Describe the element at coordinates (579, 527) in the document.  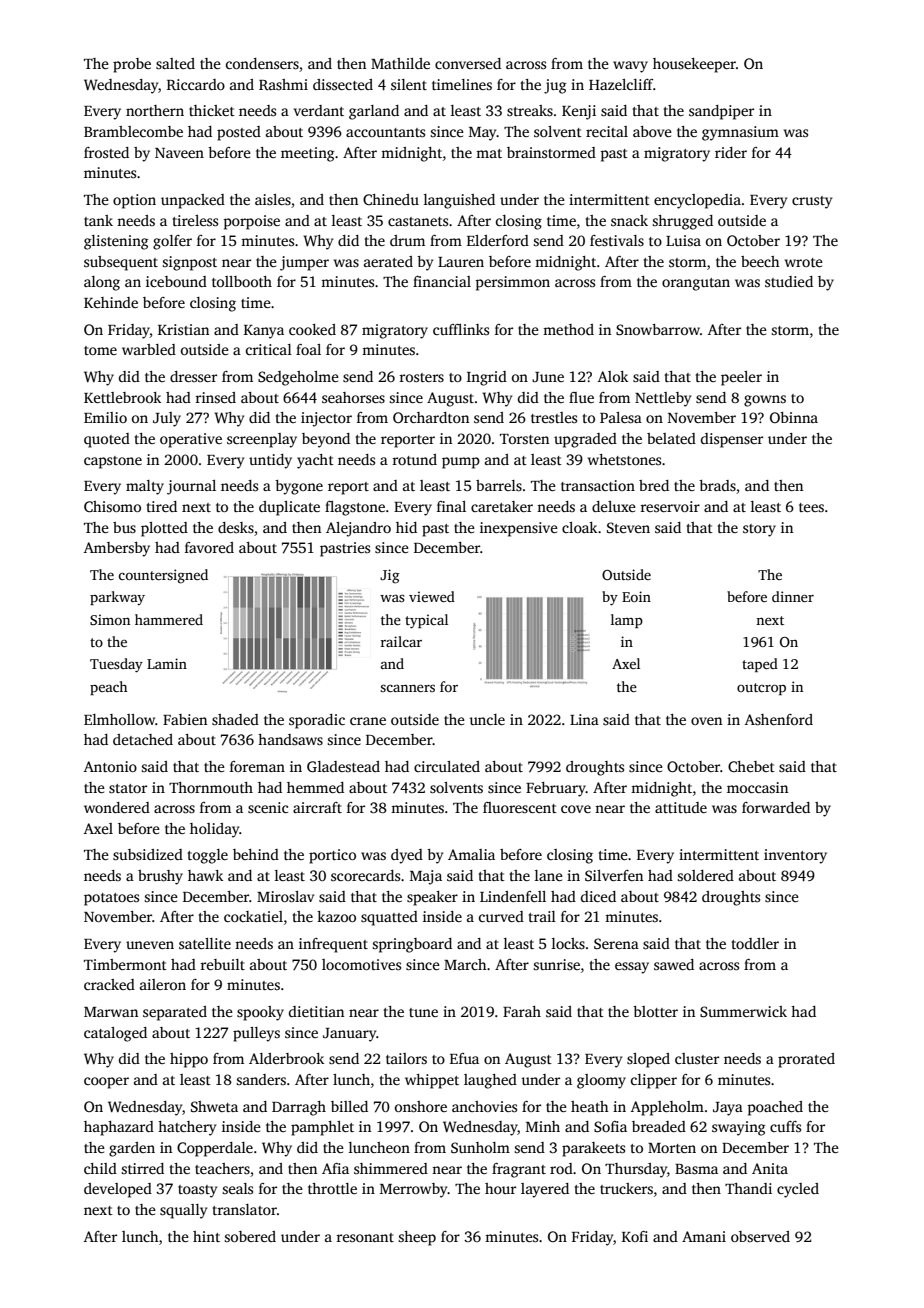
I see `cloak` at that location.
